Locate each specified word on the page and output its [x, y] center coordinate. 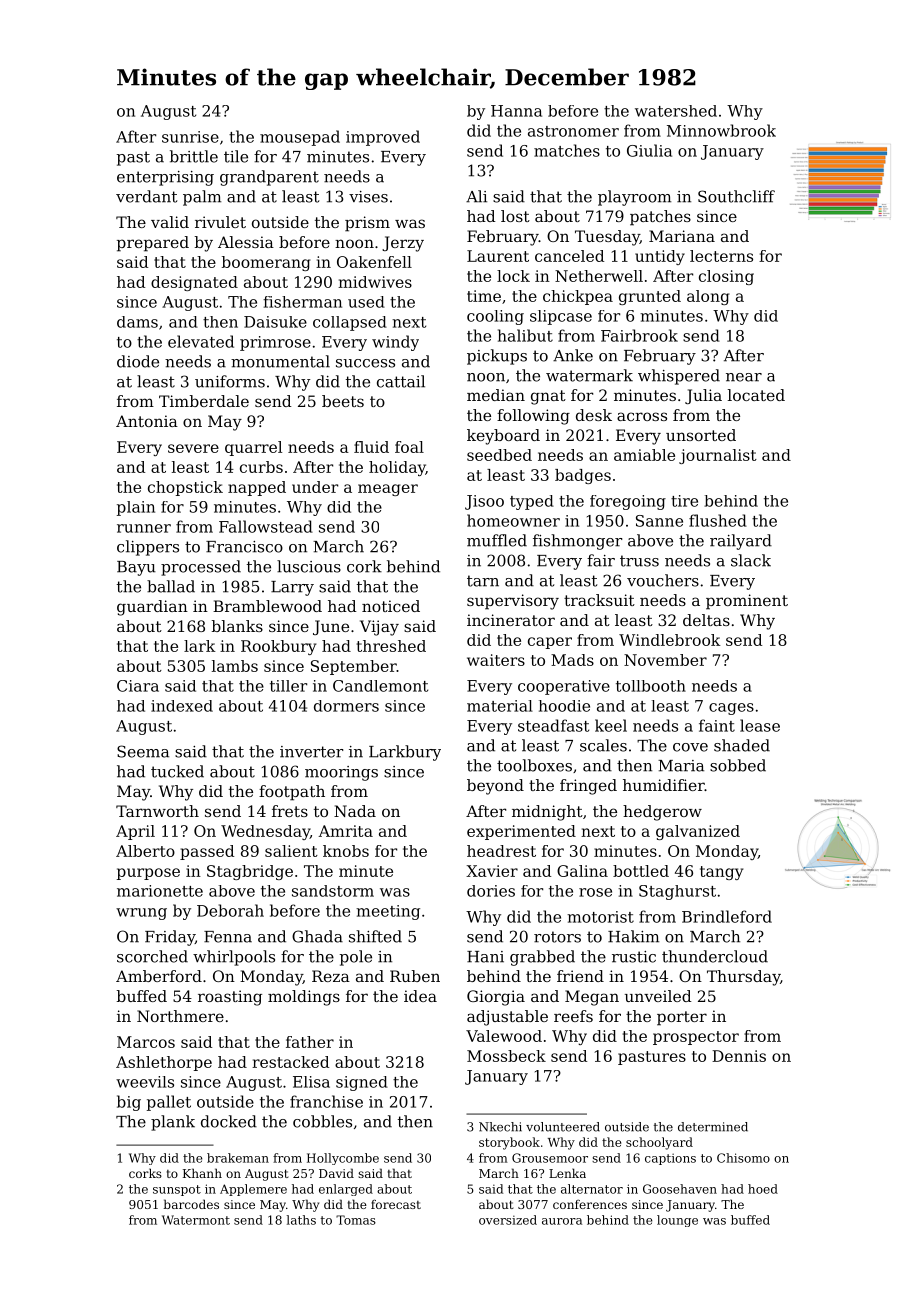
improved [383, 138]
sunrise [190, 137]
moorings [341, 773]
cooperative [564, 687]
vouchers [663, 580]
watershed [676, 111]
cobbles [322, 1121]
